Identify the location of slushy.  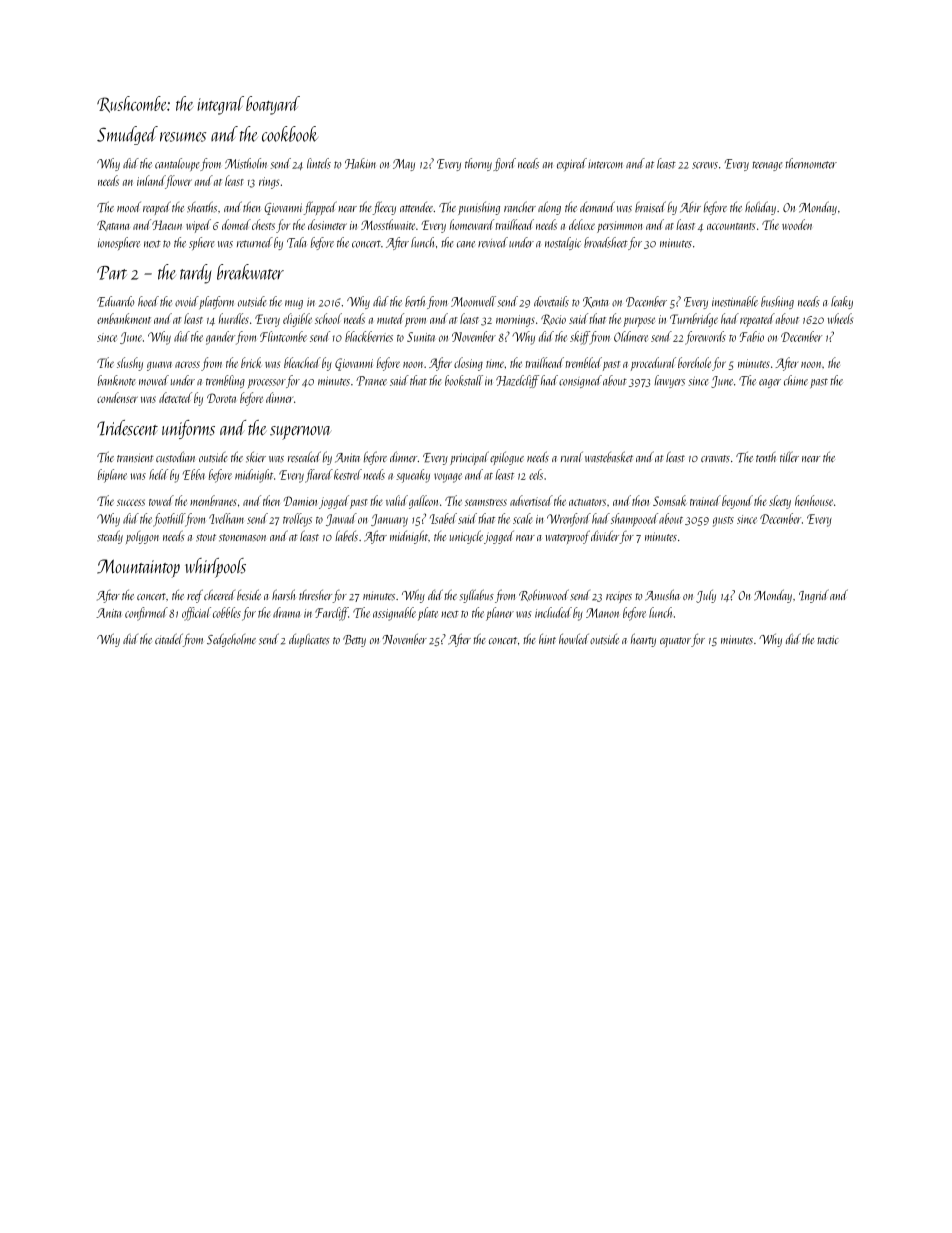
(130, 364).
